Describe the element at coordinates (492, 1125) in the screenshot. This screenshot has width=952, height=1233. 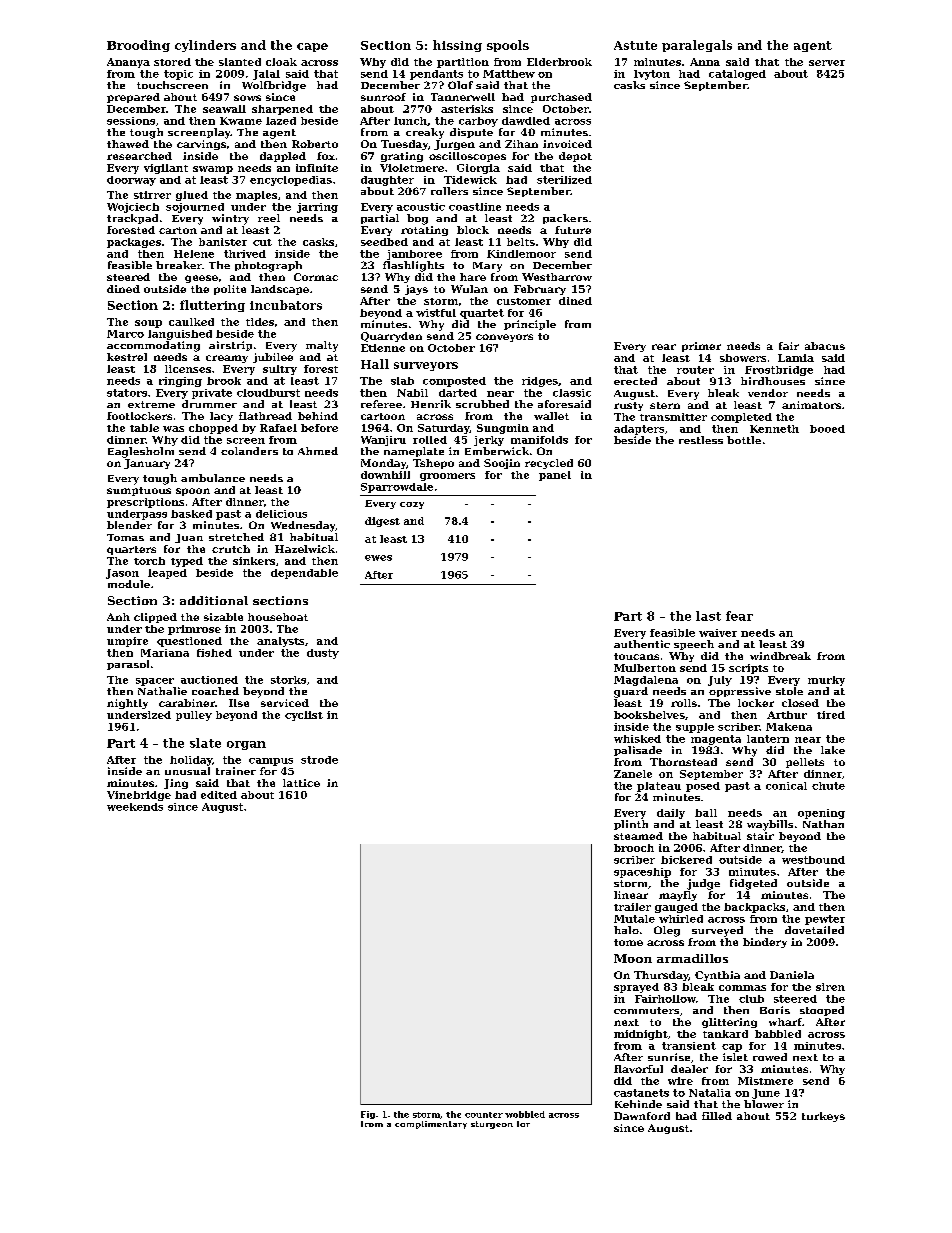
I see `sturgeon` at that location.
